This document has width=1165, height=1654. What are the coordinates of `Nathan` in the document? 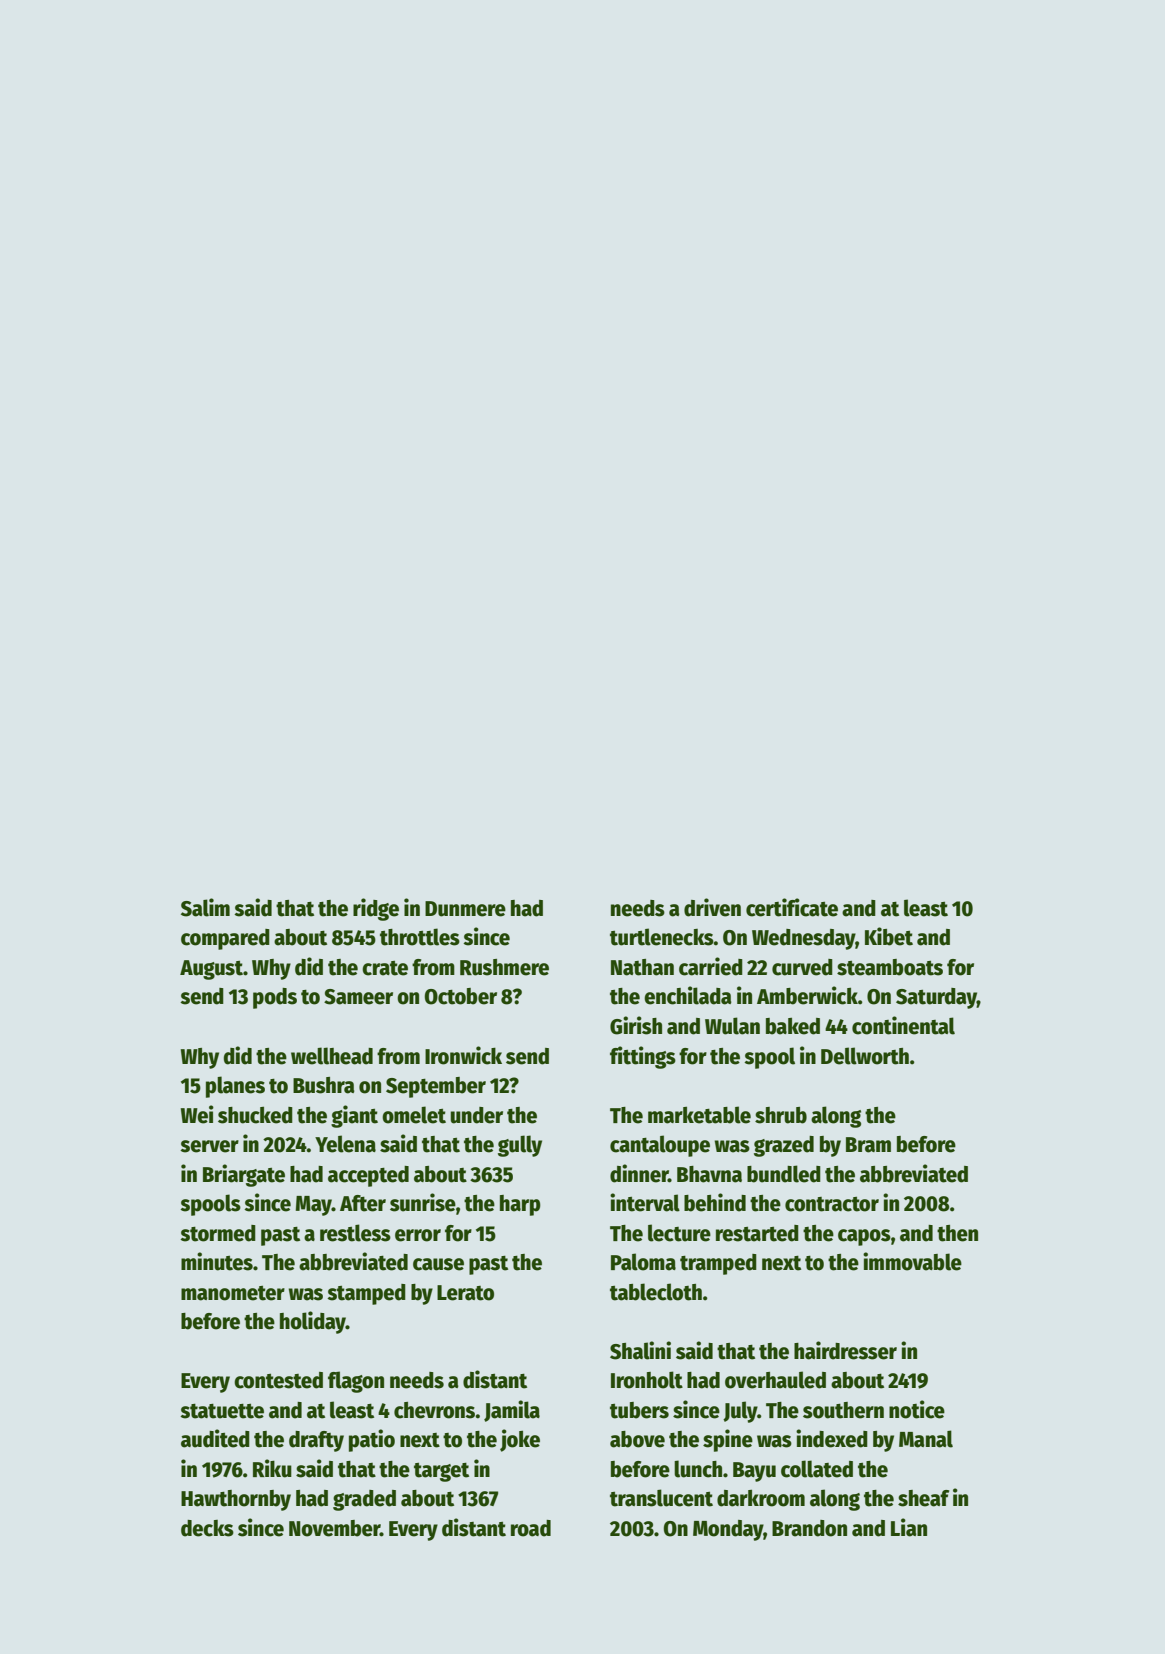 It's located at (642, 967).
